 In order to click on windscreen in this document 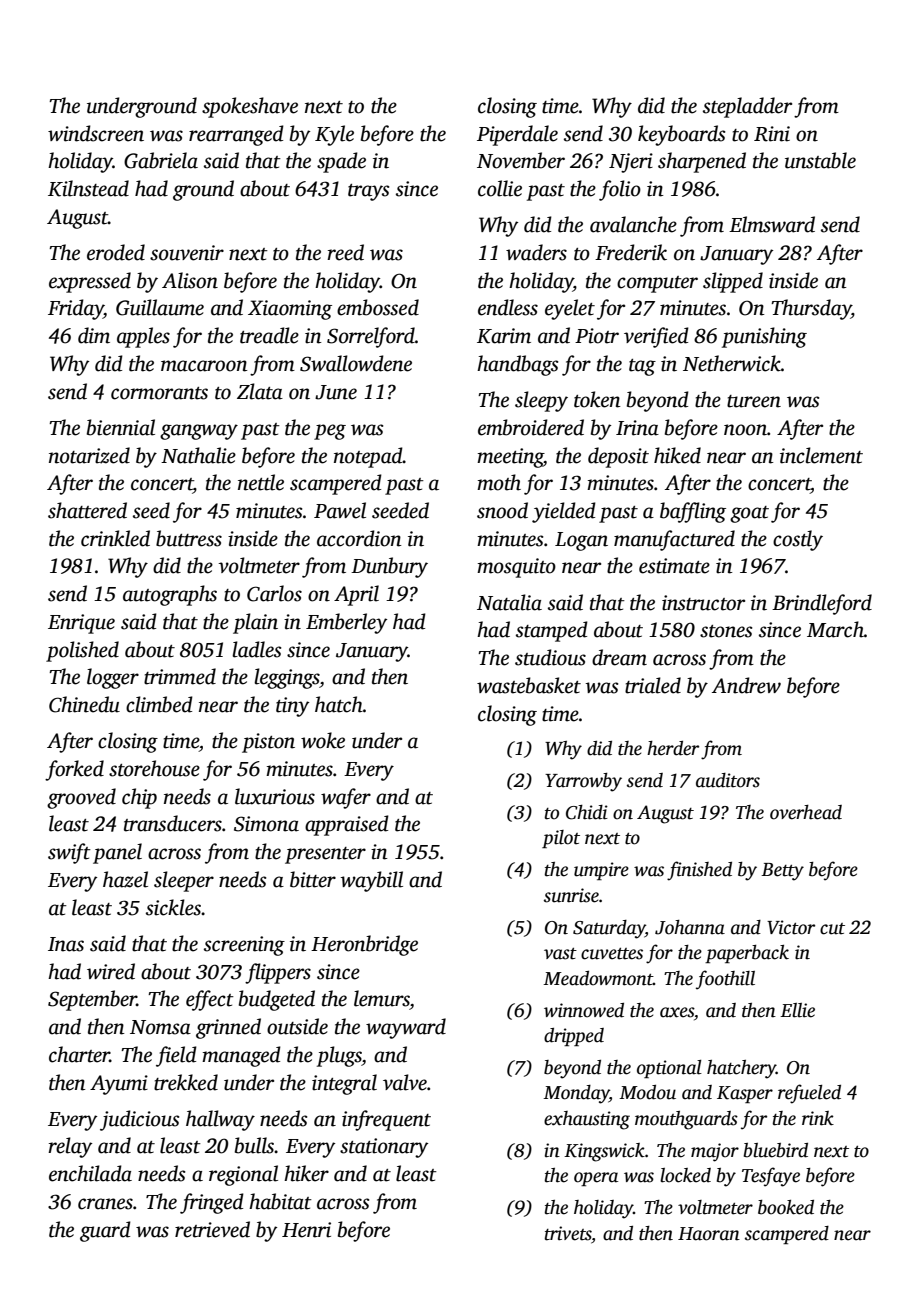, I will do `click(96, 133)`.
